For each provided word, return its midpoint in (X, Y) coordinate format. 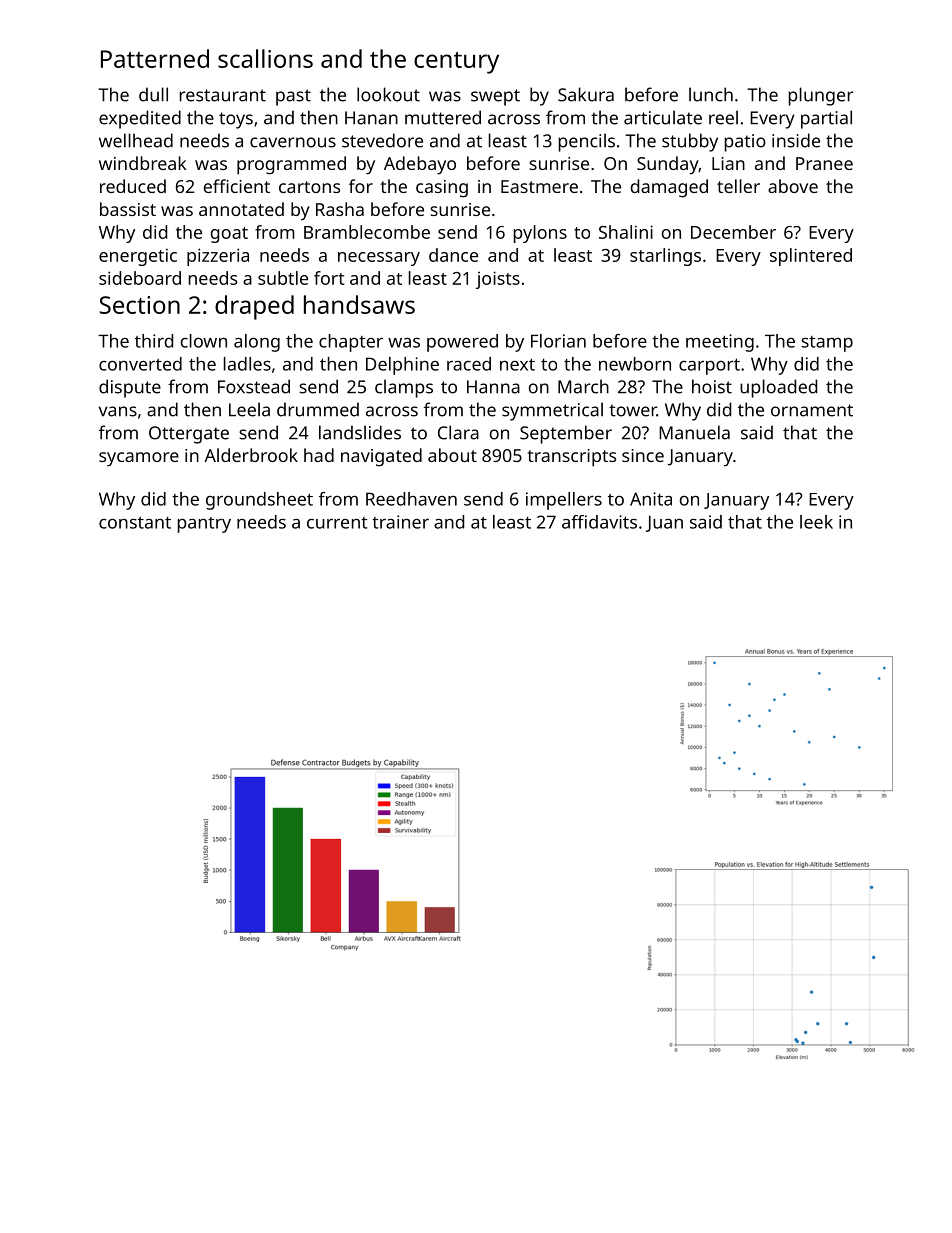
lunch (711, 94)
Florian (558, 341)
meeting (720, 343)
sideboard (140, 278)
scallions (265, 58)
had (319, 455)
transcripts (571, 458)
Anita (651, 499)
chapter (351, 343)
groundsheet (259, 501)
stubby (690, 142)
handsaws (359, 304)
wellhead (136, 140)
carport (709, 366)
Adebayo (420, 165)
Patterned (155, 58)
